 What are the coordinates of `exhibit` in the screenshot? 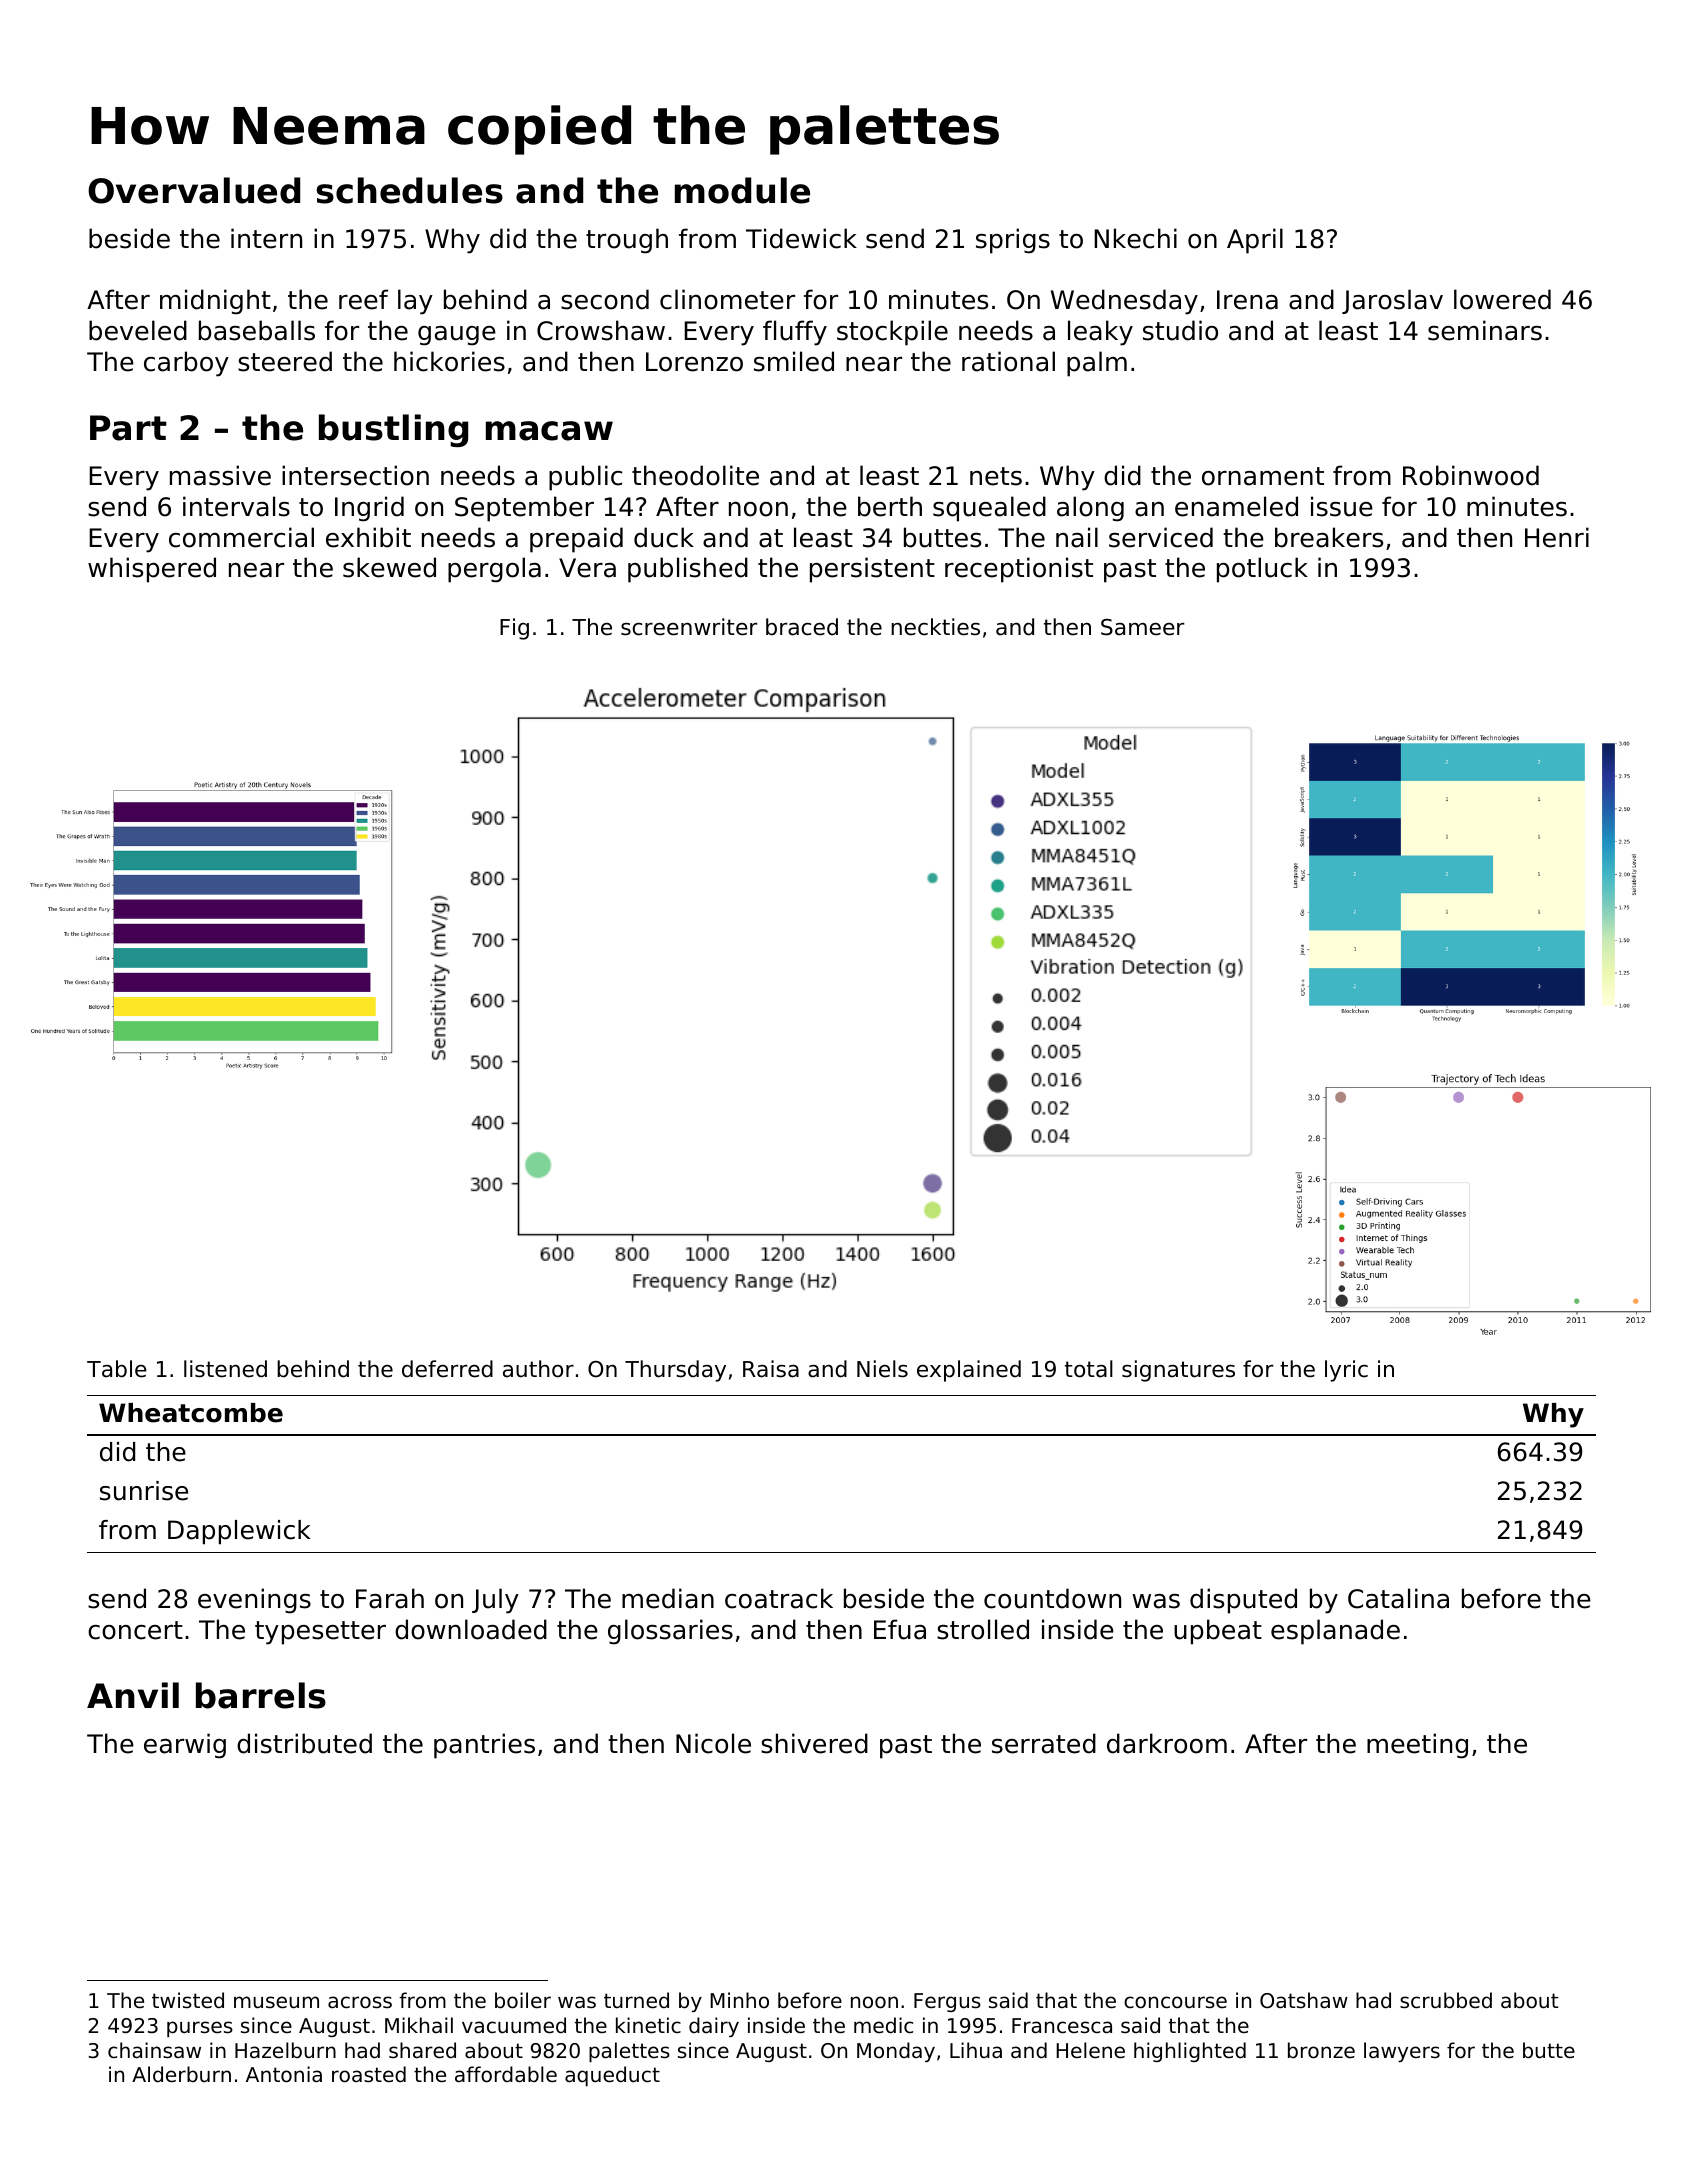 It's located at (368, 537).
